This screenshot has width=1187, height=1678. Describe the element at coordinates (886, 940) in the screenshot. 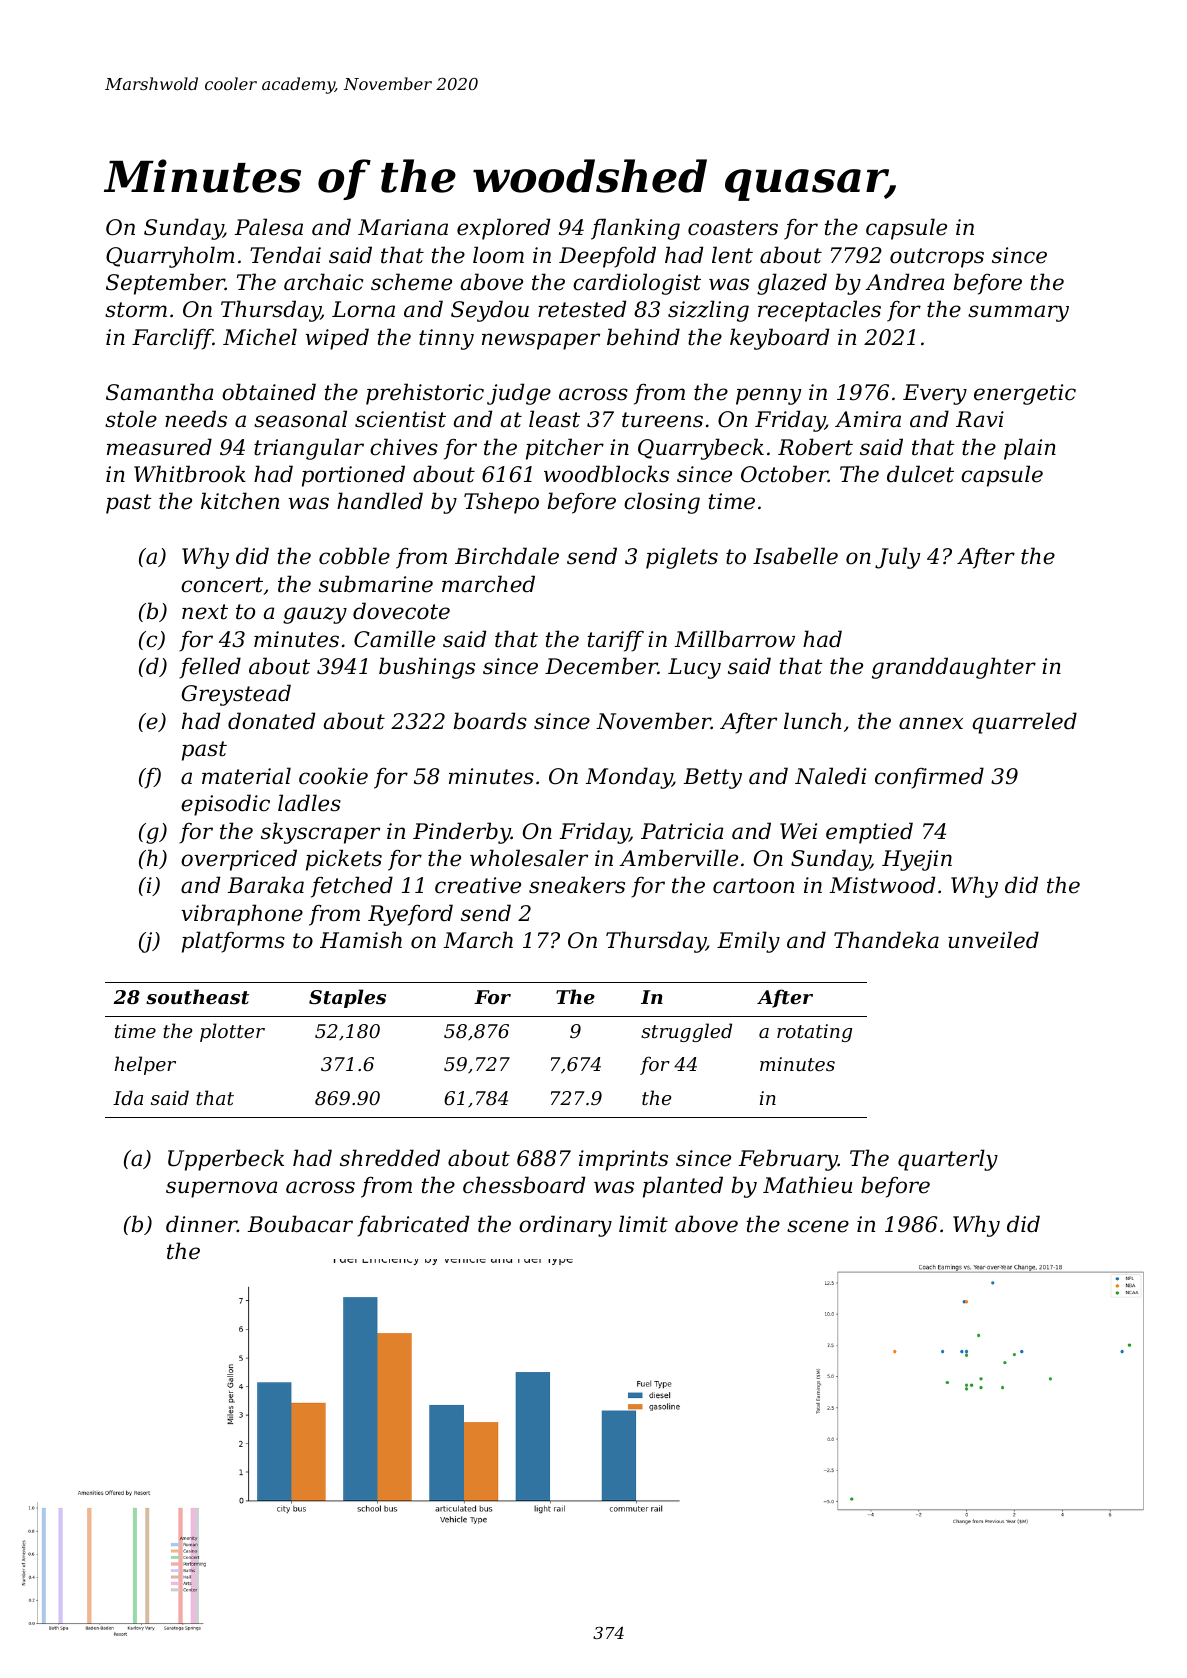

I see `Thandeka` at that location.
